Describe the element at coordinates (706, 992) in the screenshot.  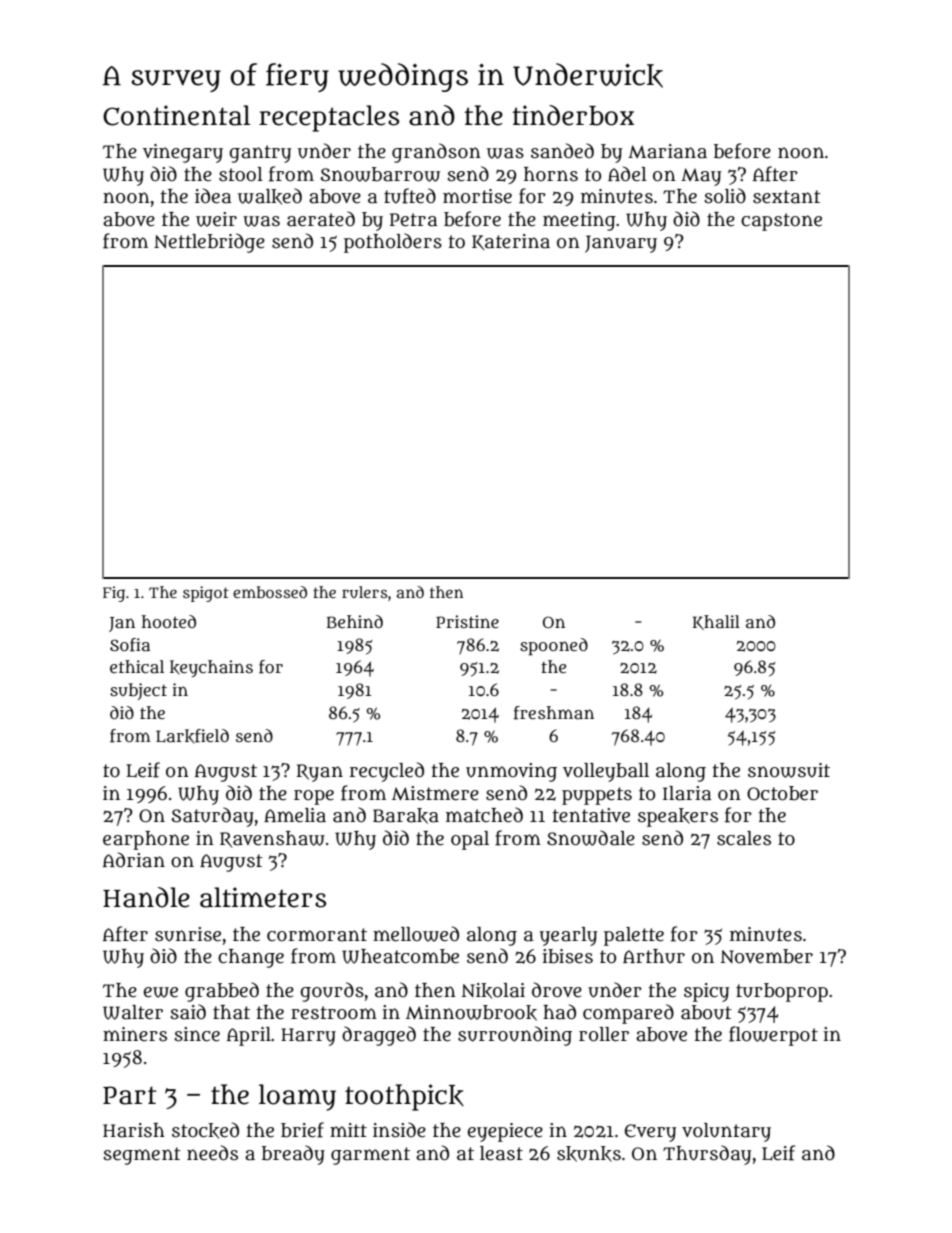
I see `spicy` at that location.
